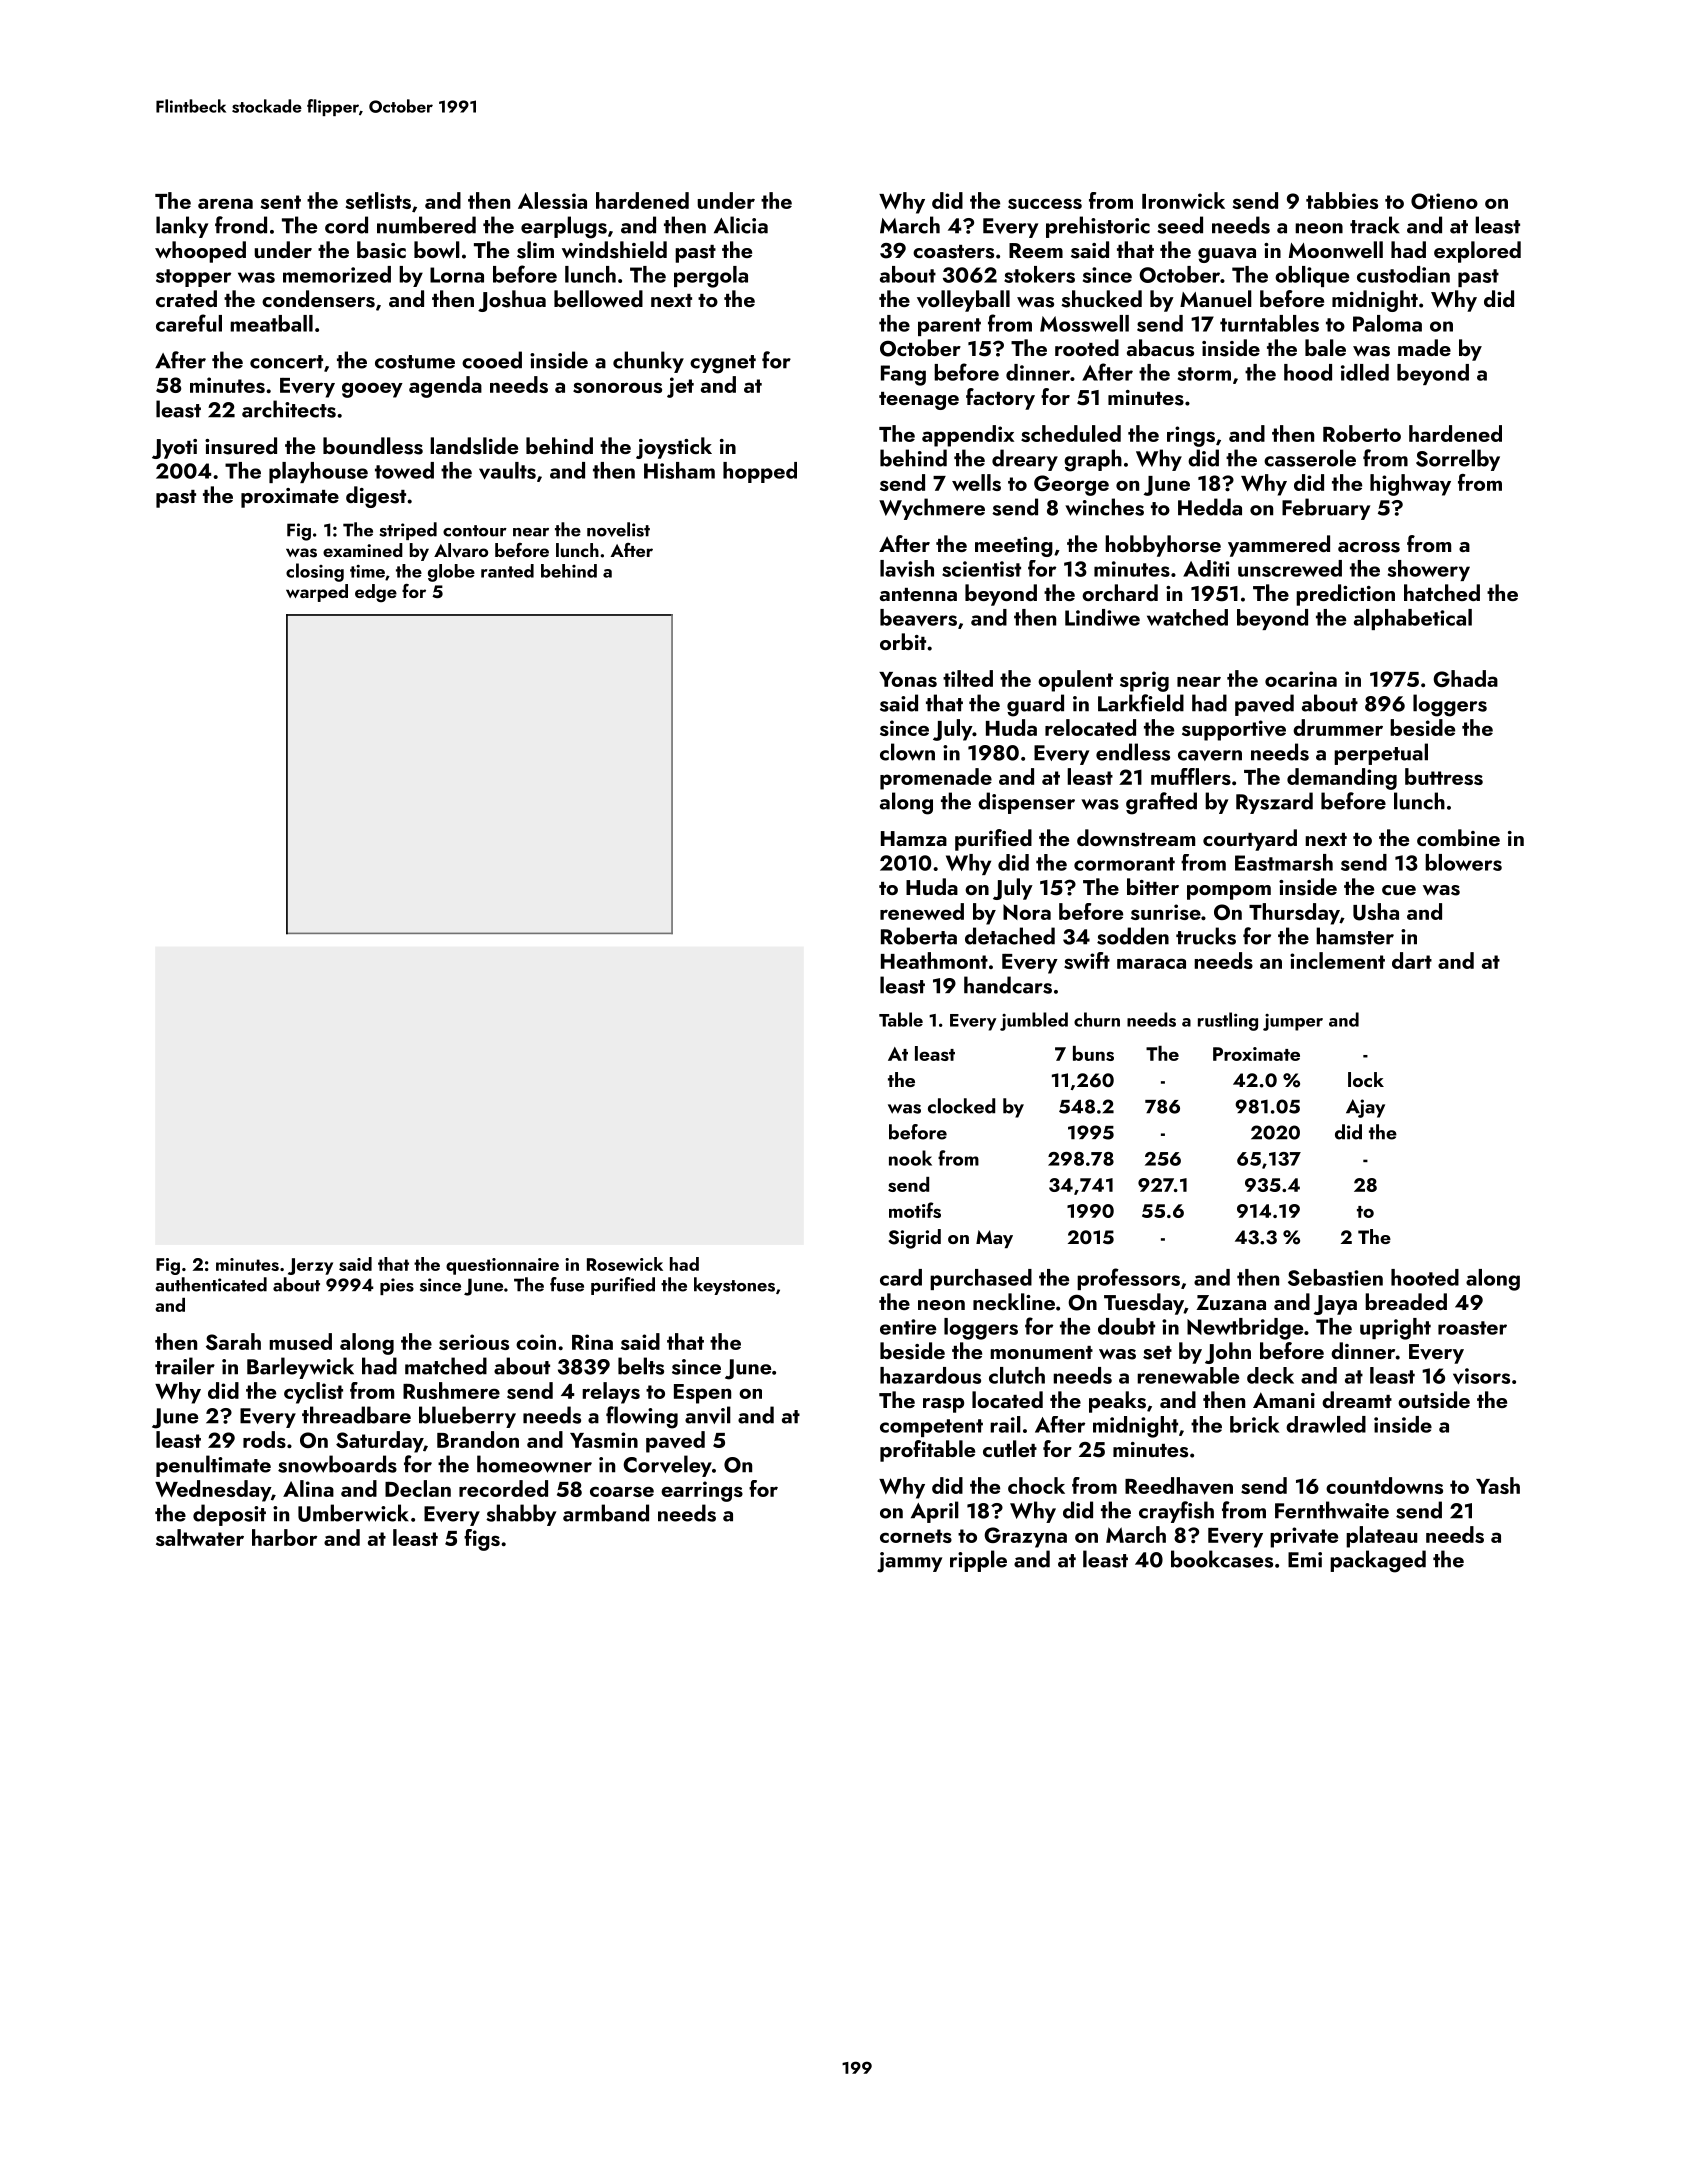  I want to click on courtyard, so click(1250, 840).
